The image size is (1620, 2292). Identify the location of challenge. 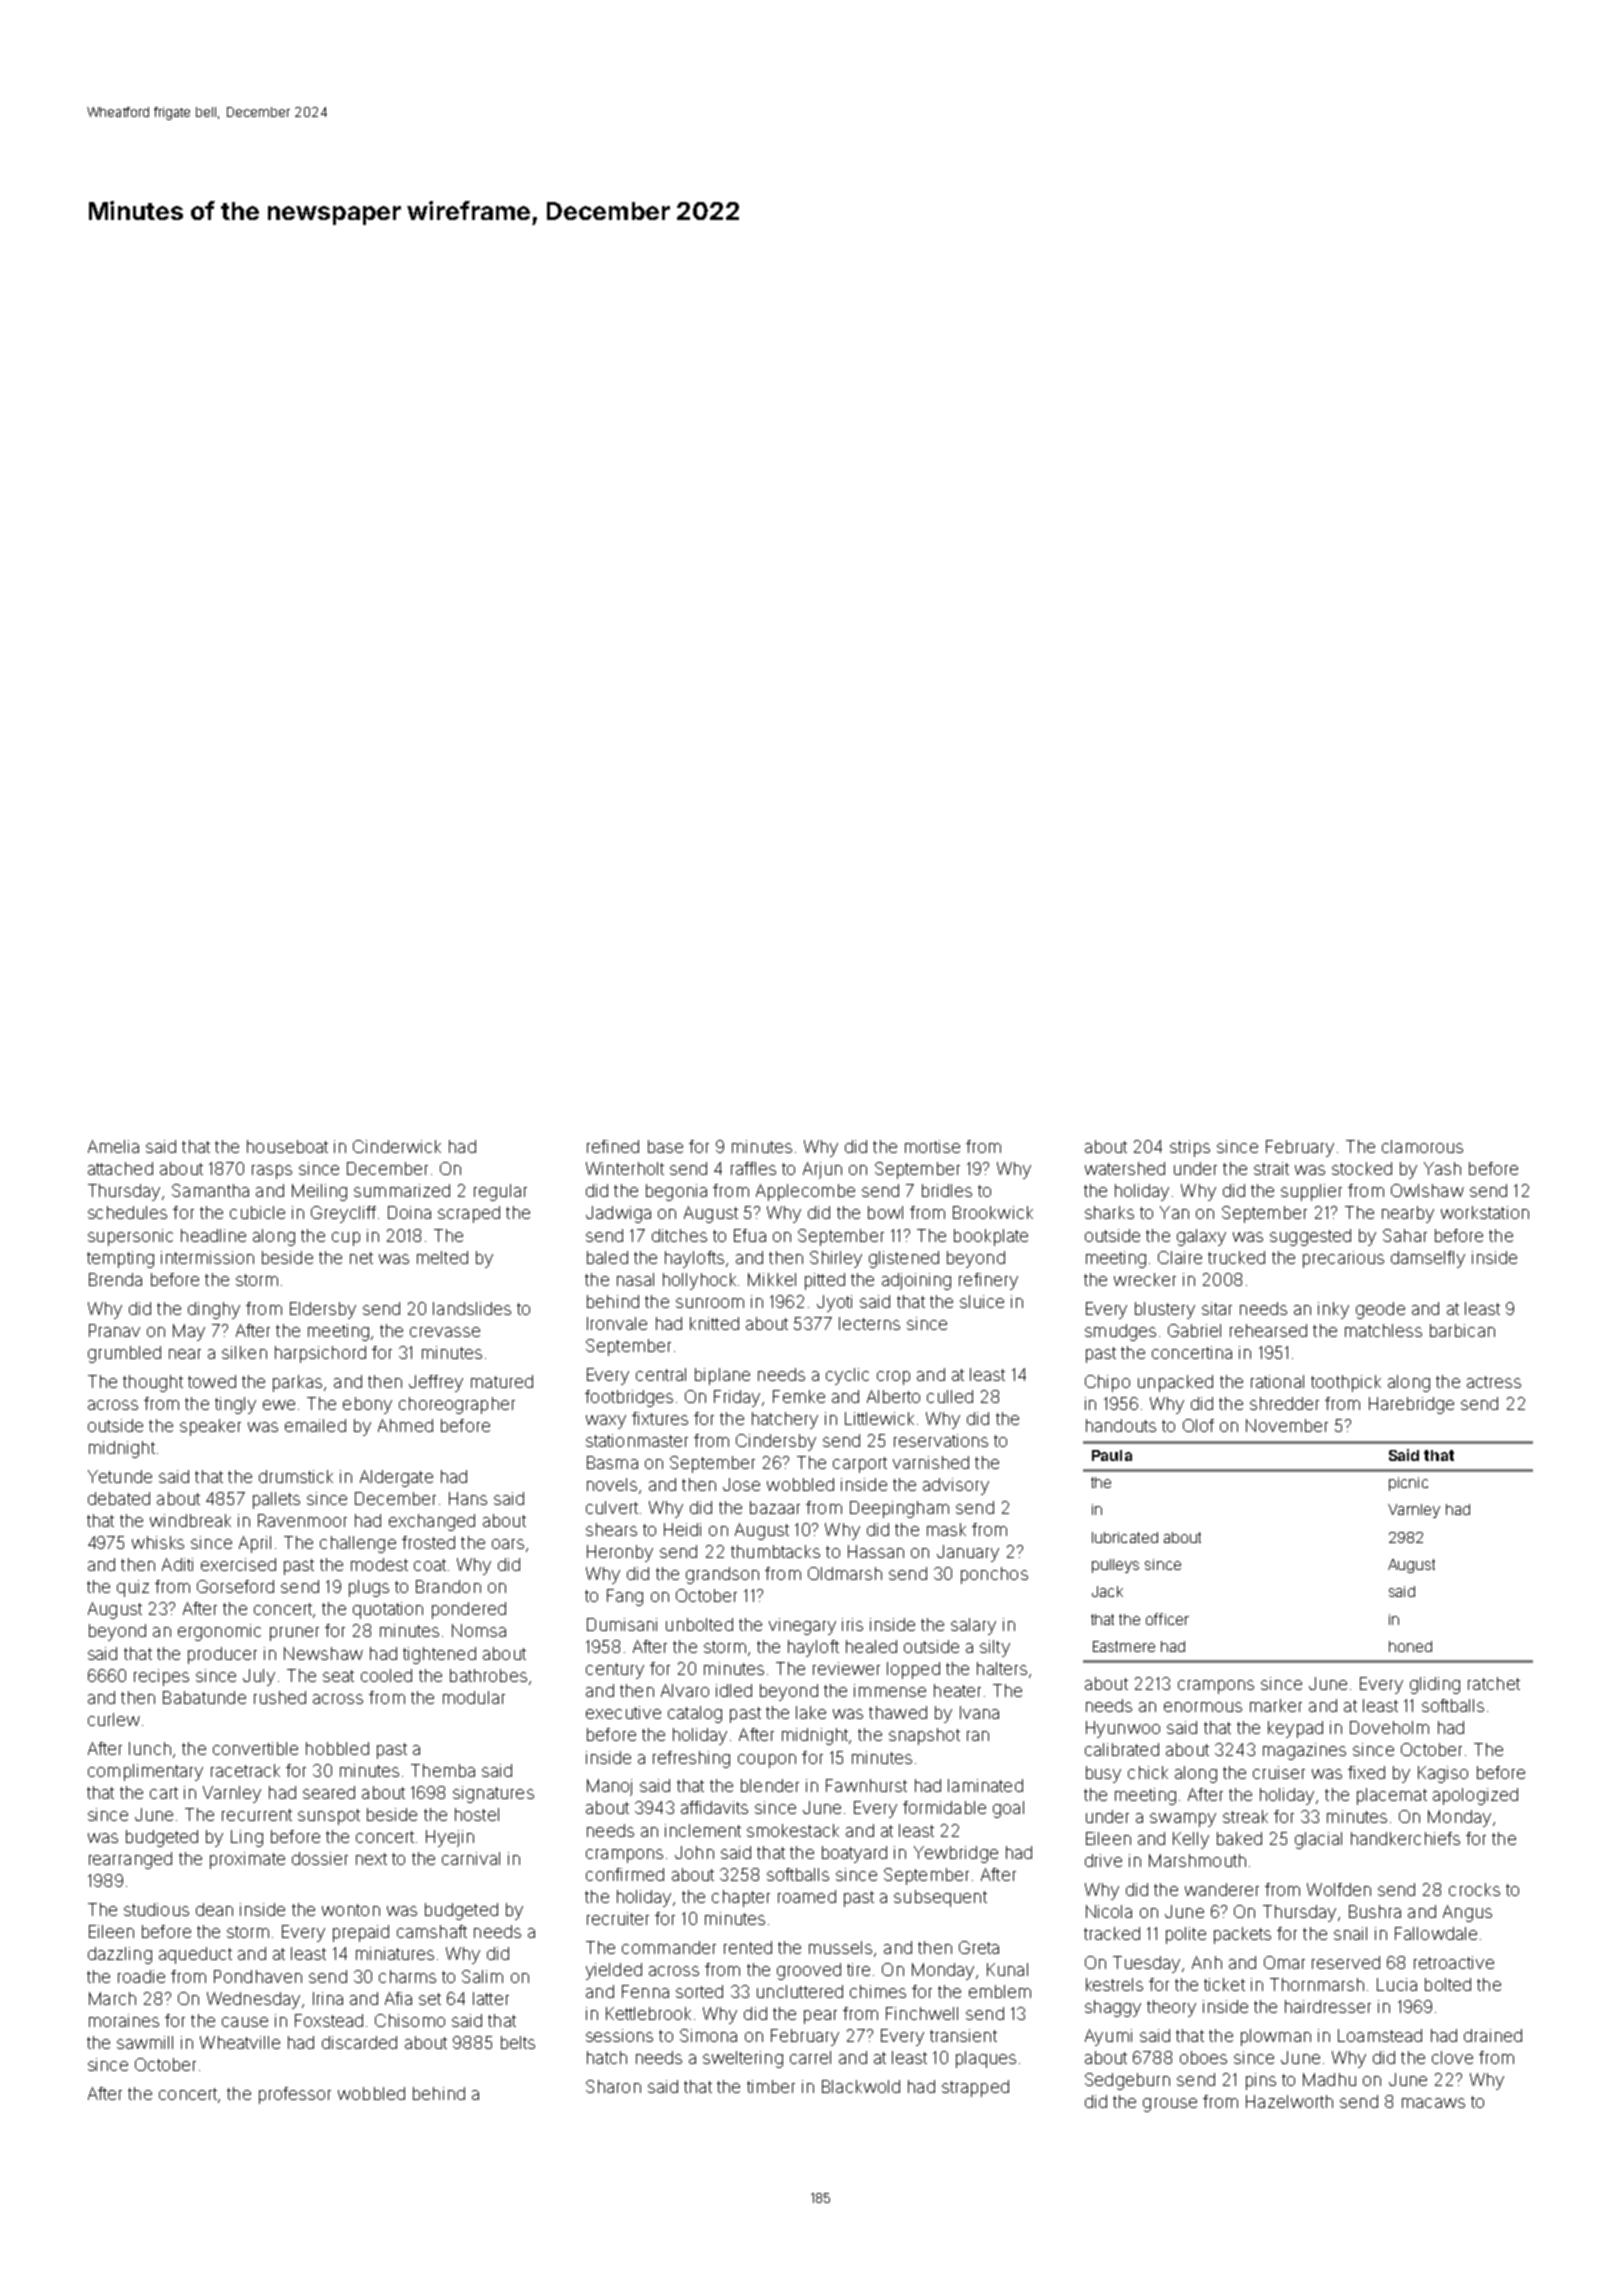
(358, 1544).
